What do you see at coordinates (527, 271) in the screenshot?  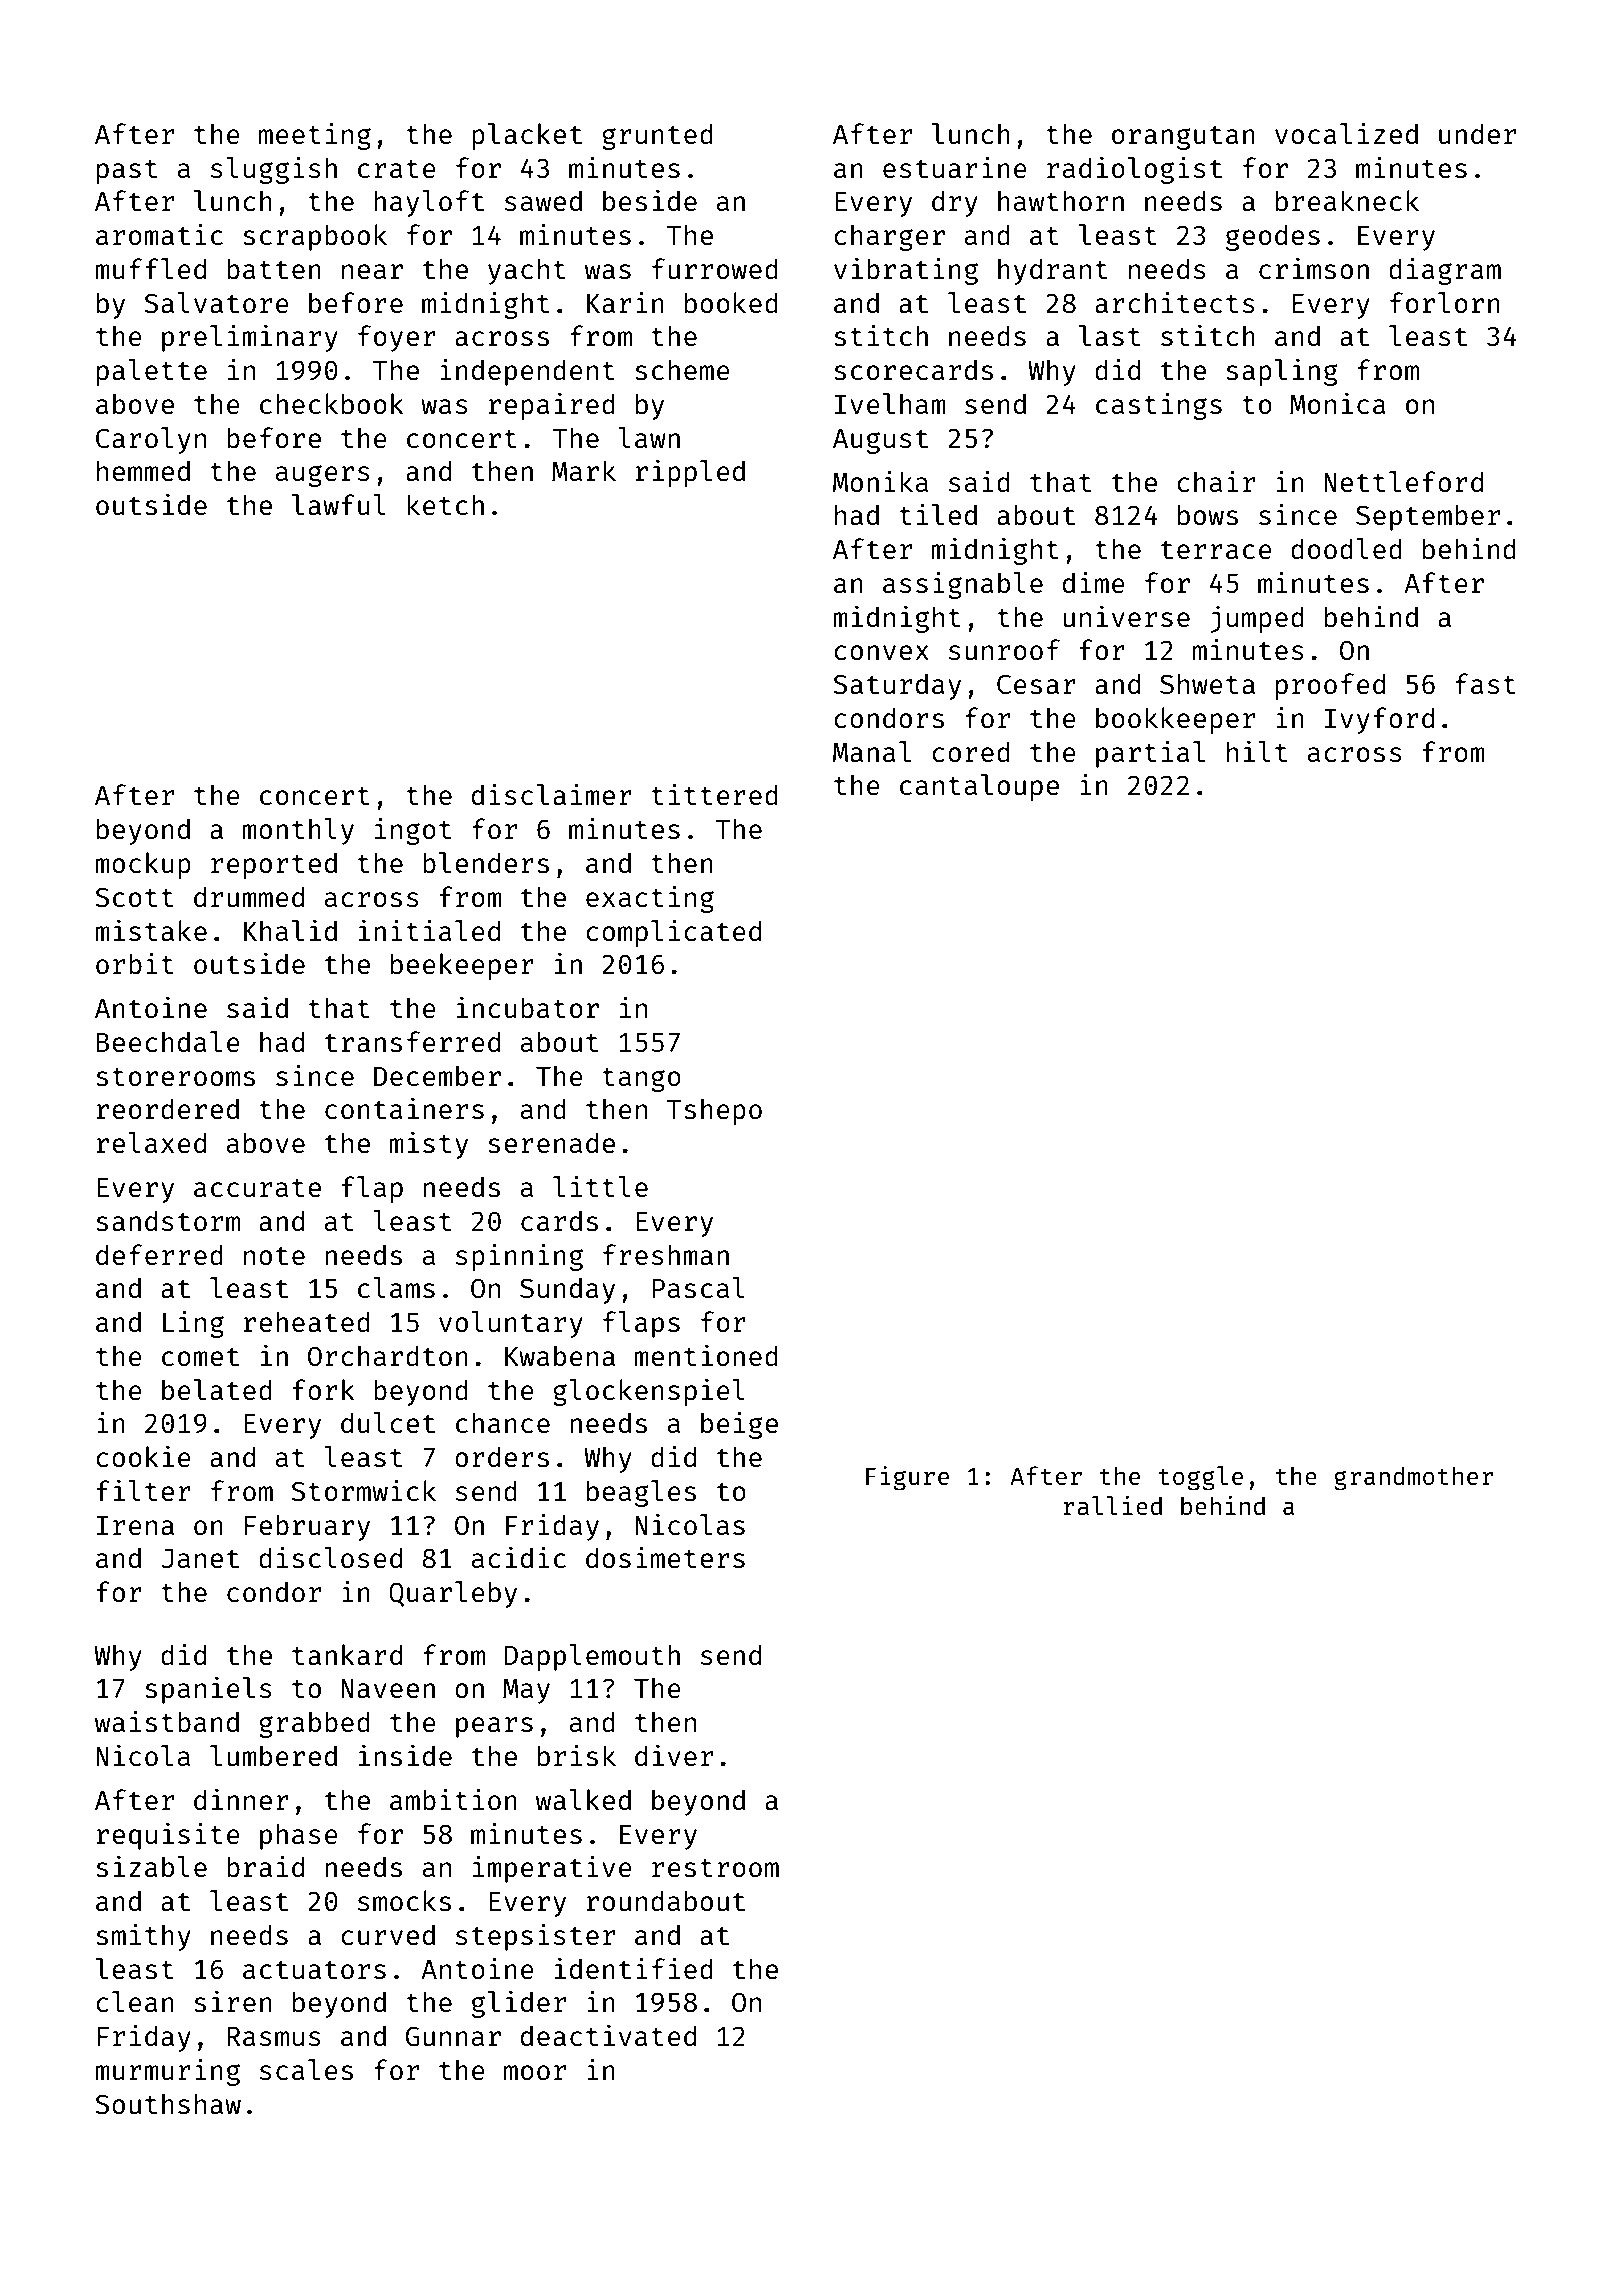 I see `yacht` at bounding box center [527, 271].
